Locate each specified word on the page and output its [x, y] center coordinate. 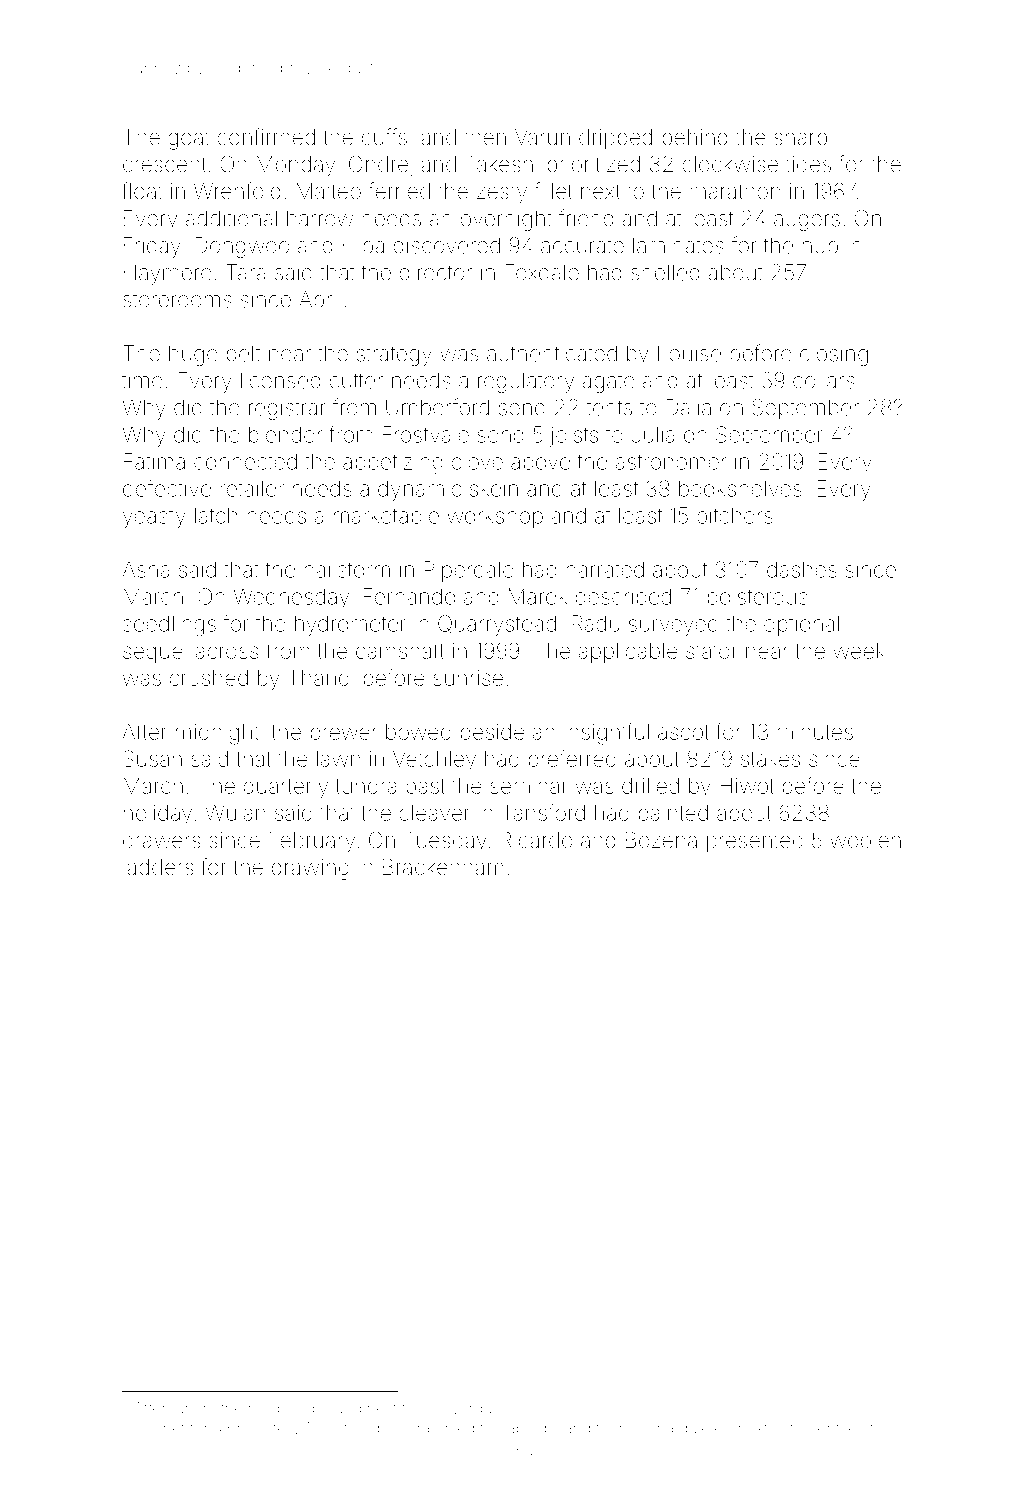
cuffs [384, 137]
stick [878, 1428]
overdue [472, 1408]
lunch [193, 1409]
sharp [800, 139]
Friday [152, 247]
